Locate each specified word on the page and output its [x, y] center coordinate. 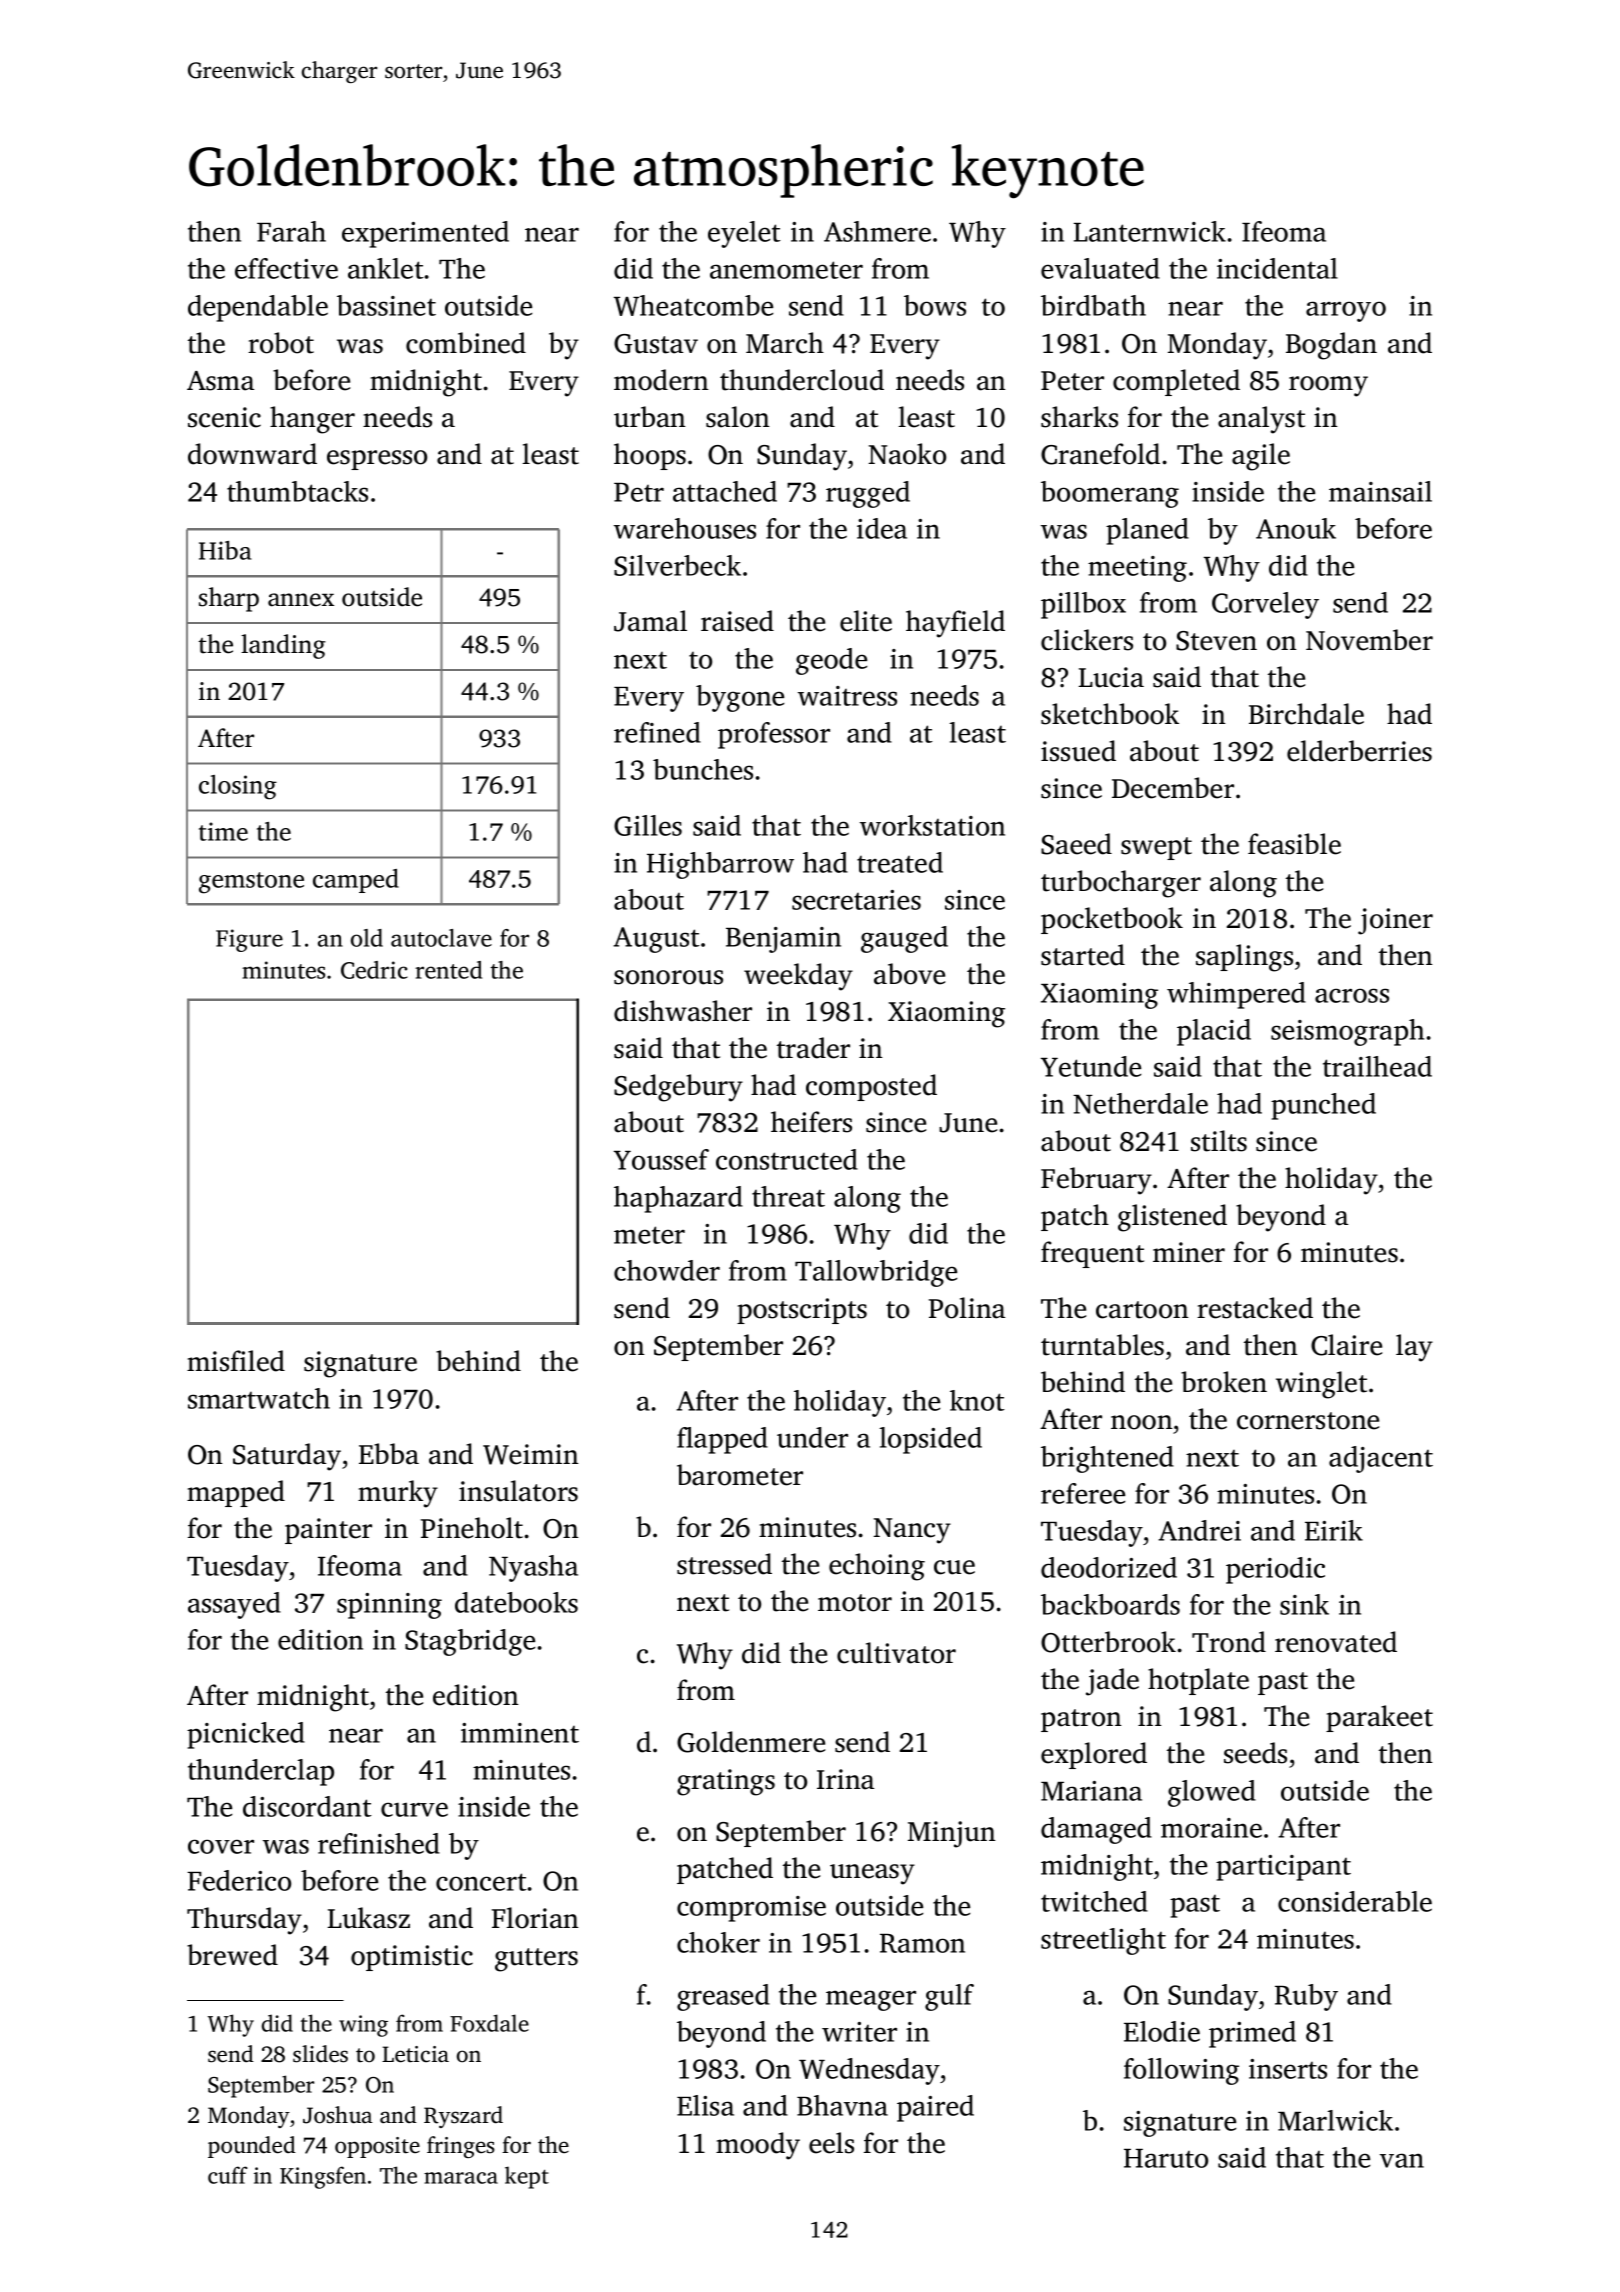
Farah [291, 231]
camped [356, 881]
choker [718, 1942]
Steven [1216, 641]
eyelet [744, 234]
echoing [877, 1567]
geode [831, 661]
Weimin [531, 1454]
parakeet [1379, 1718]
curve [414, 1809]
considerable [1355, 1901]
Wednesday [869, 2071]
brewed [232, 1955]
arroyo [1346, 311]
